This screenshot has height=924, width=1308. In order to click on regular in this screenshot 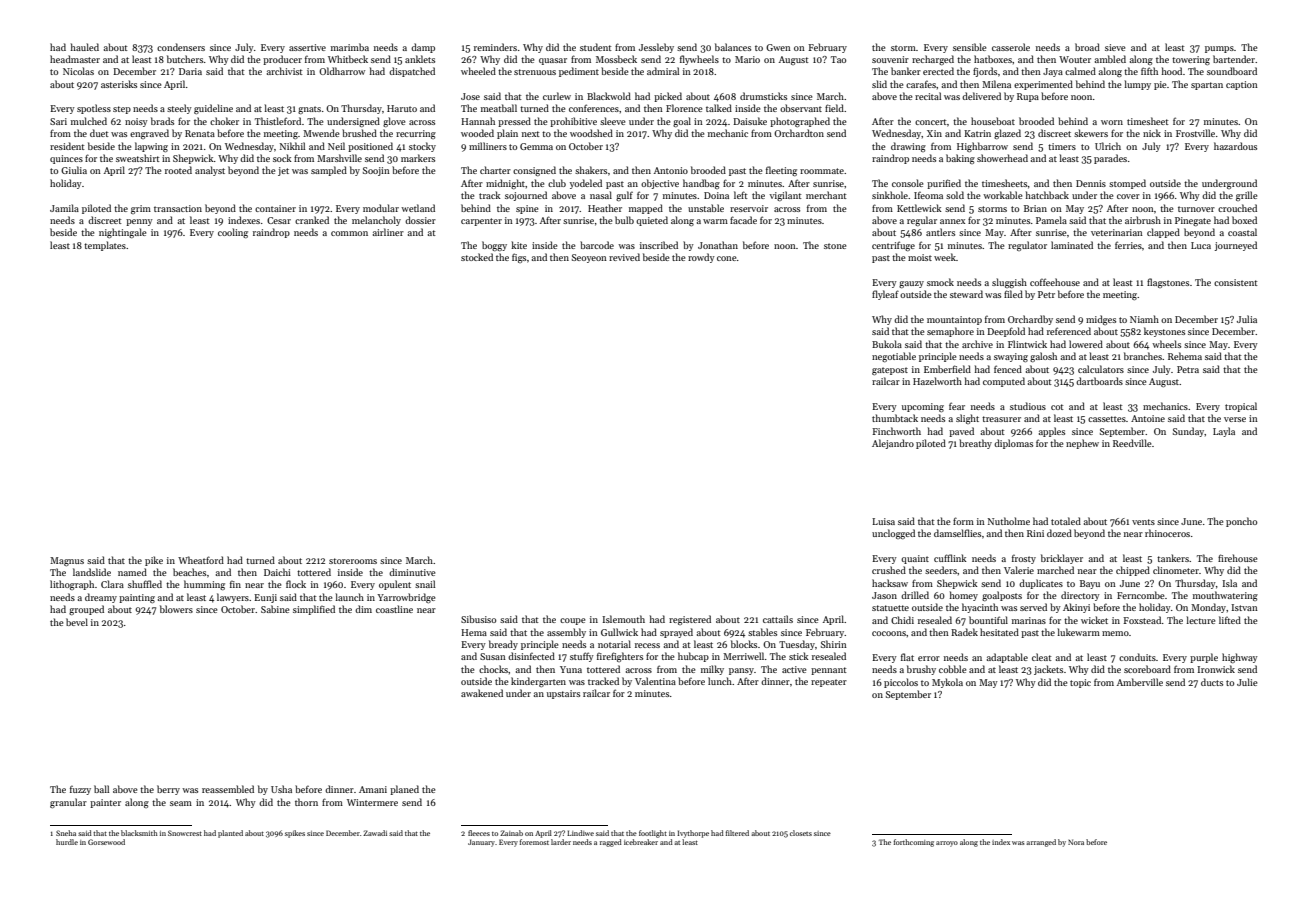, I will do `click(922, 221)`.
